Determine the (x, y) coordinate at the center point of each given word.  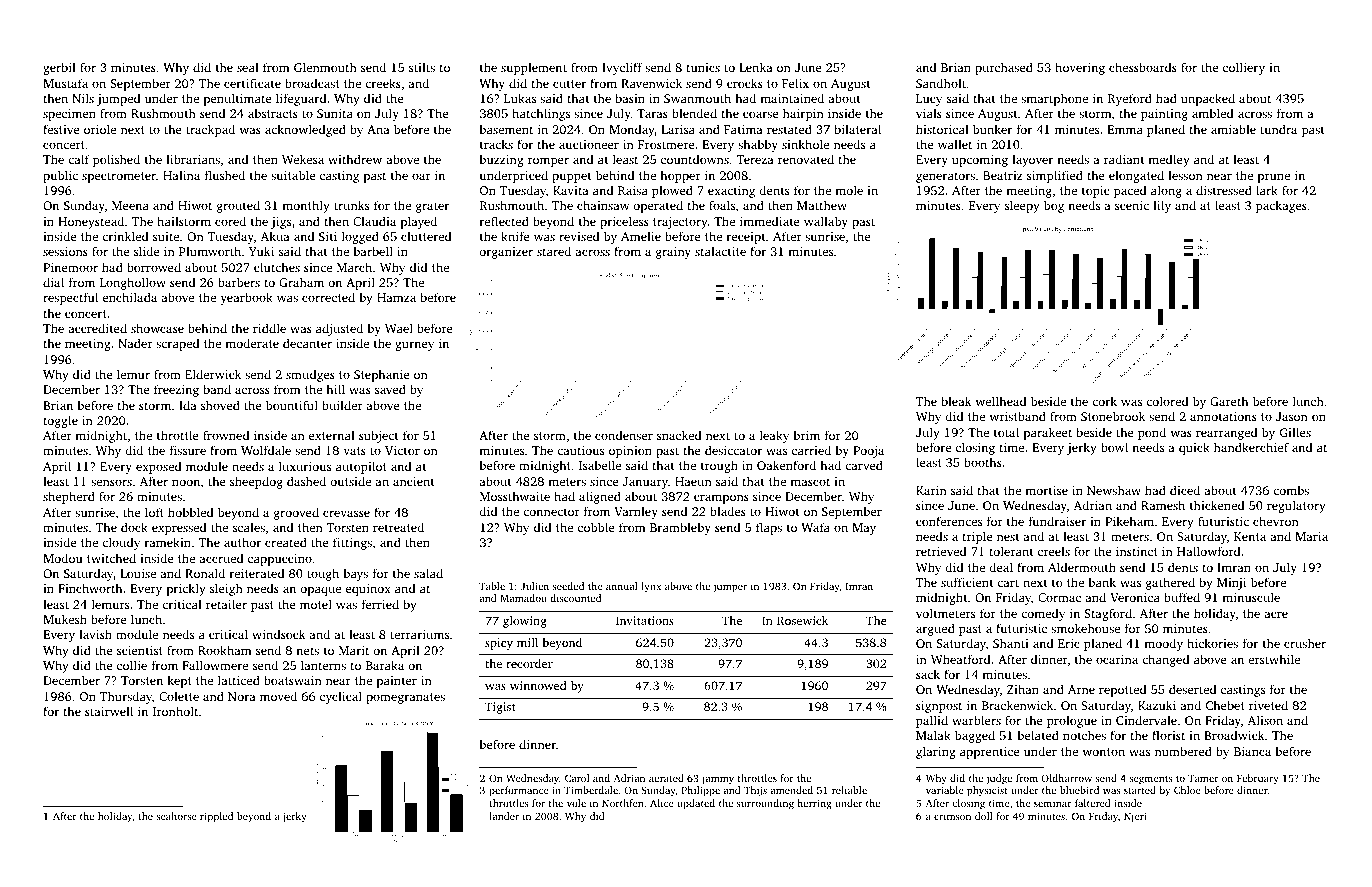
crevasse (346, 513)
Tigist (500, 708)
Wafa (815, 527)
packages (1281, 206)
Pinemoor (70, 267)
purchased (1004, 68)
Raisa (633, 190)
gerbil (59, 68)
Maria (1311, 536)
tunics (703, 67)
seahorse (176, 816)
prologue (1072, 721)
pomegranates (405, 698)
